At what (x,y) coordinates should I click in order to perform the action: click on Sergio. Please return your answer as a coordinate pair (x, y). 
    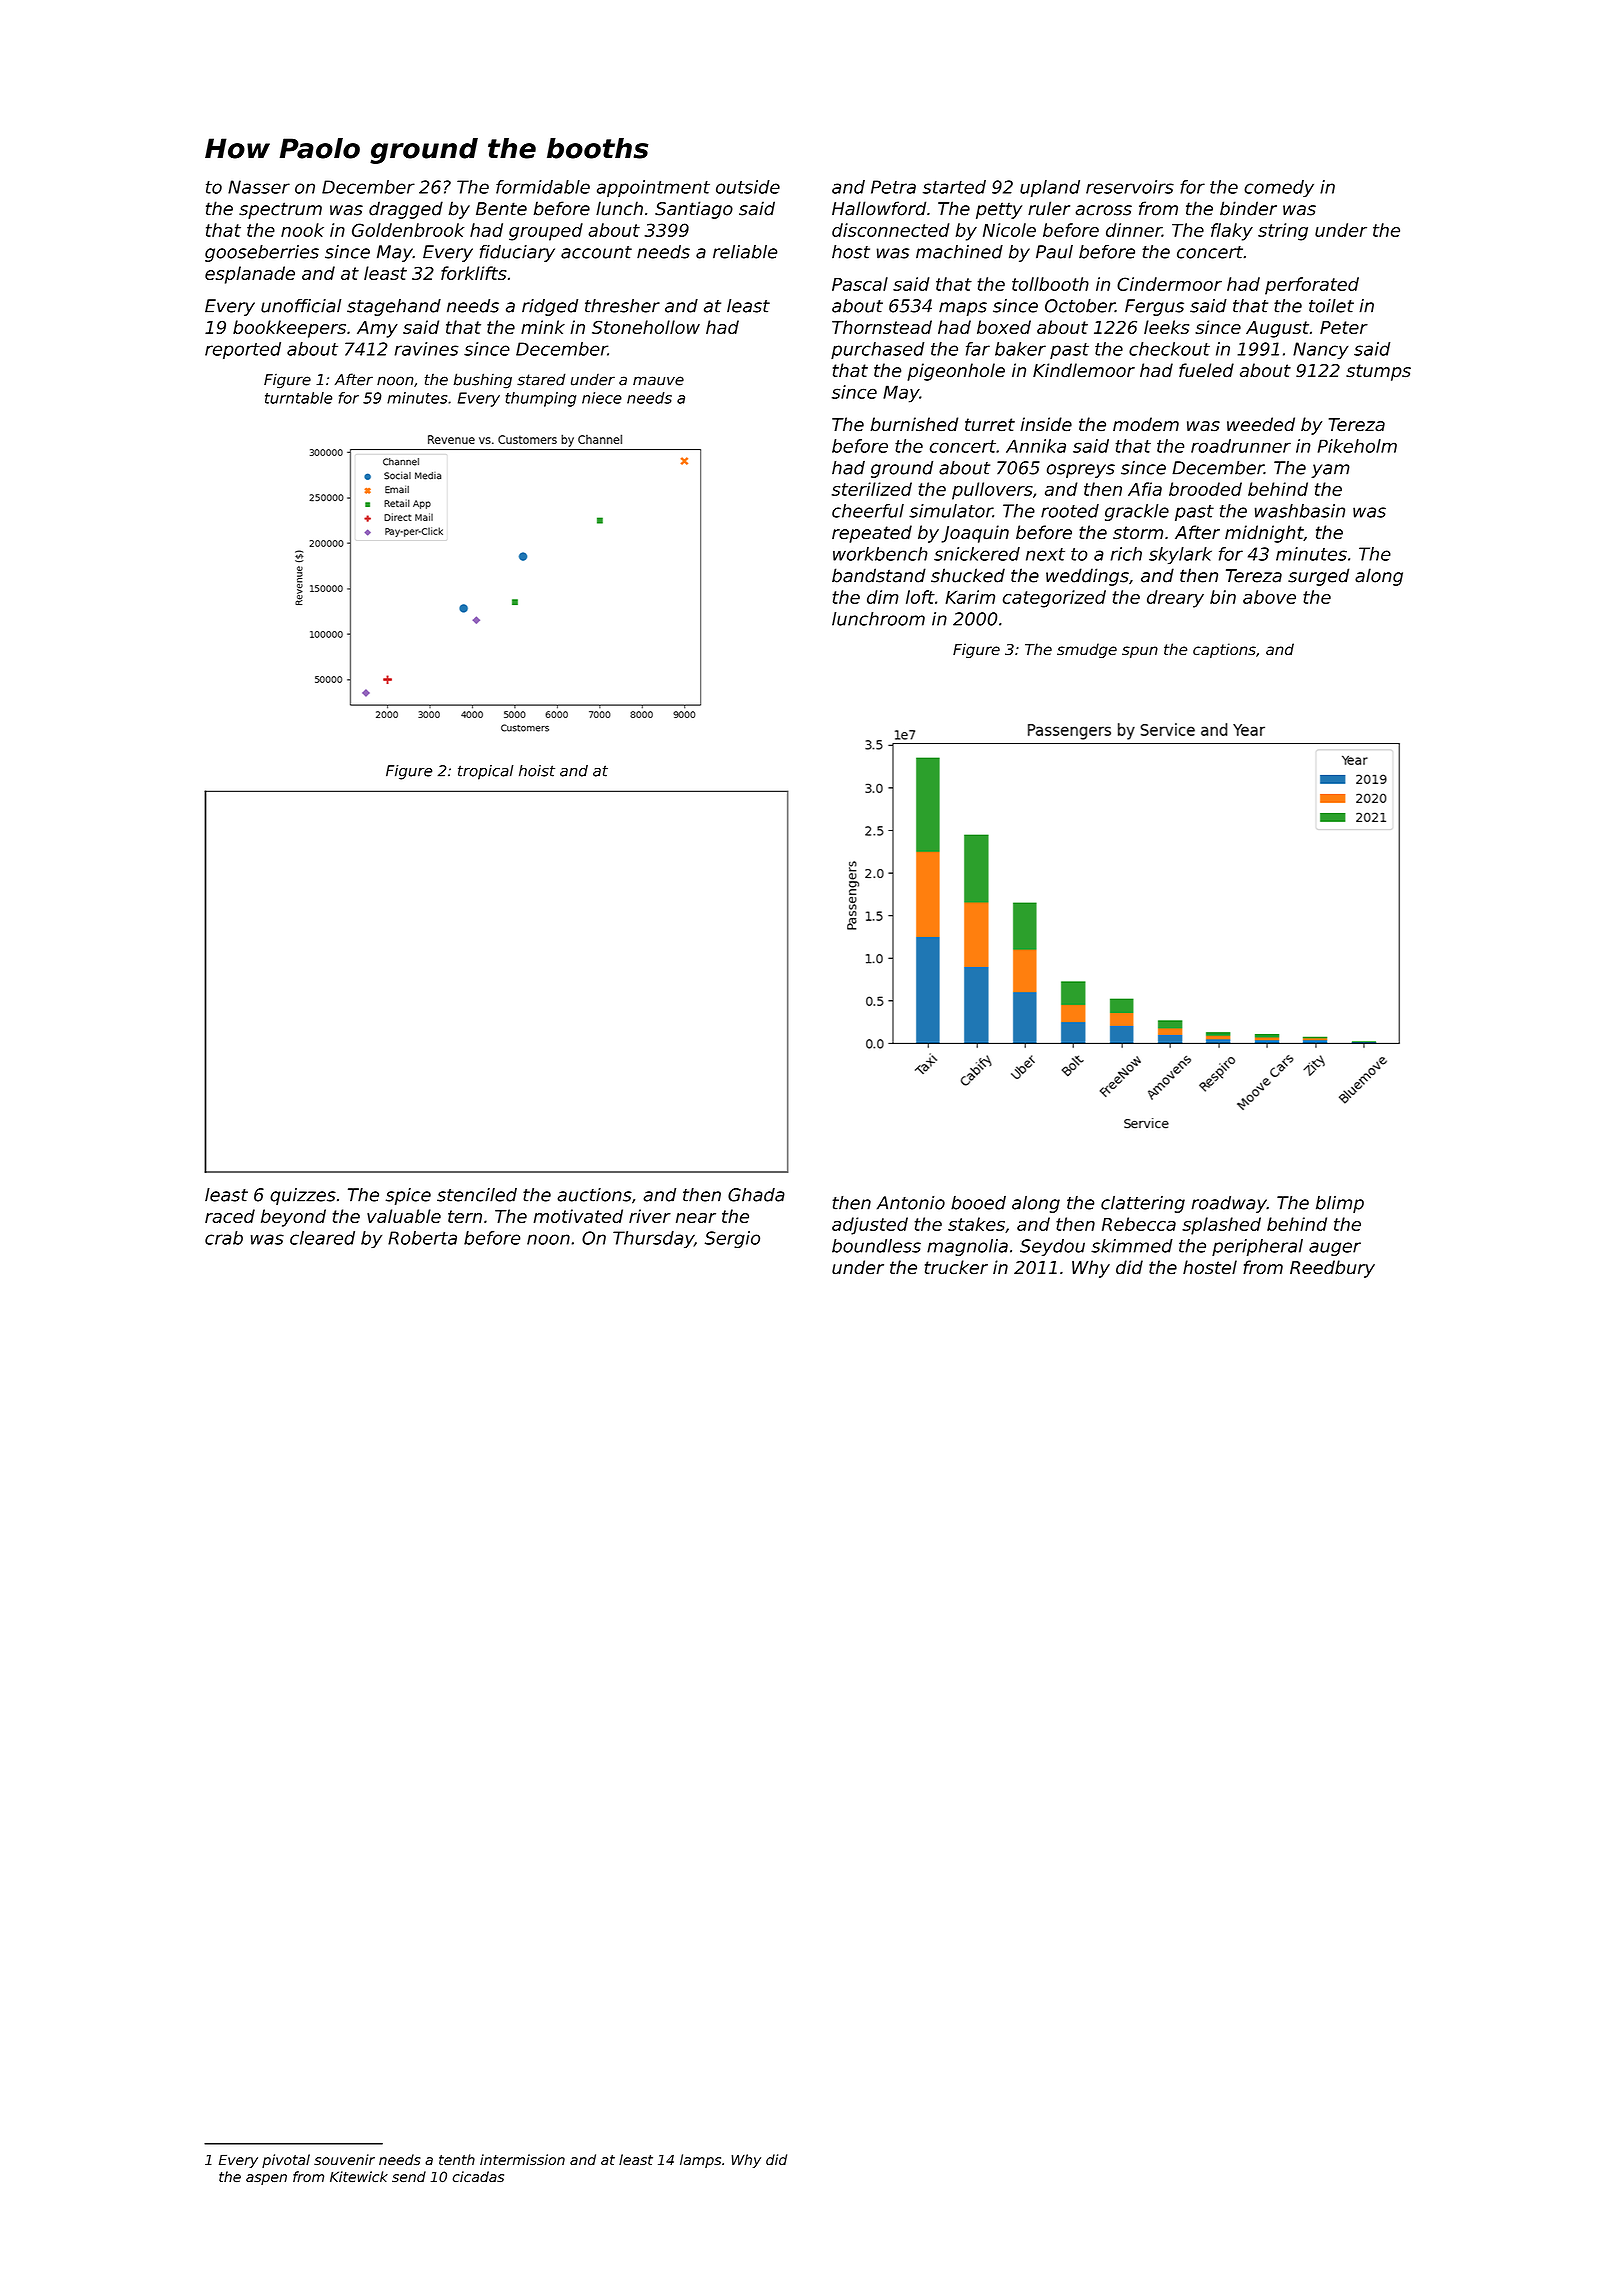
    Looking at the image, I should click on (732, 1239).
